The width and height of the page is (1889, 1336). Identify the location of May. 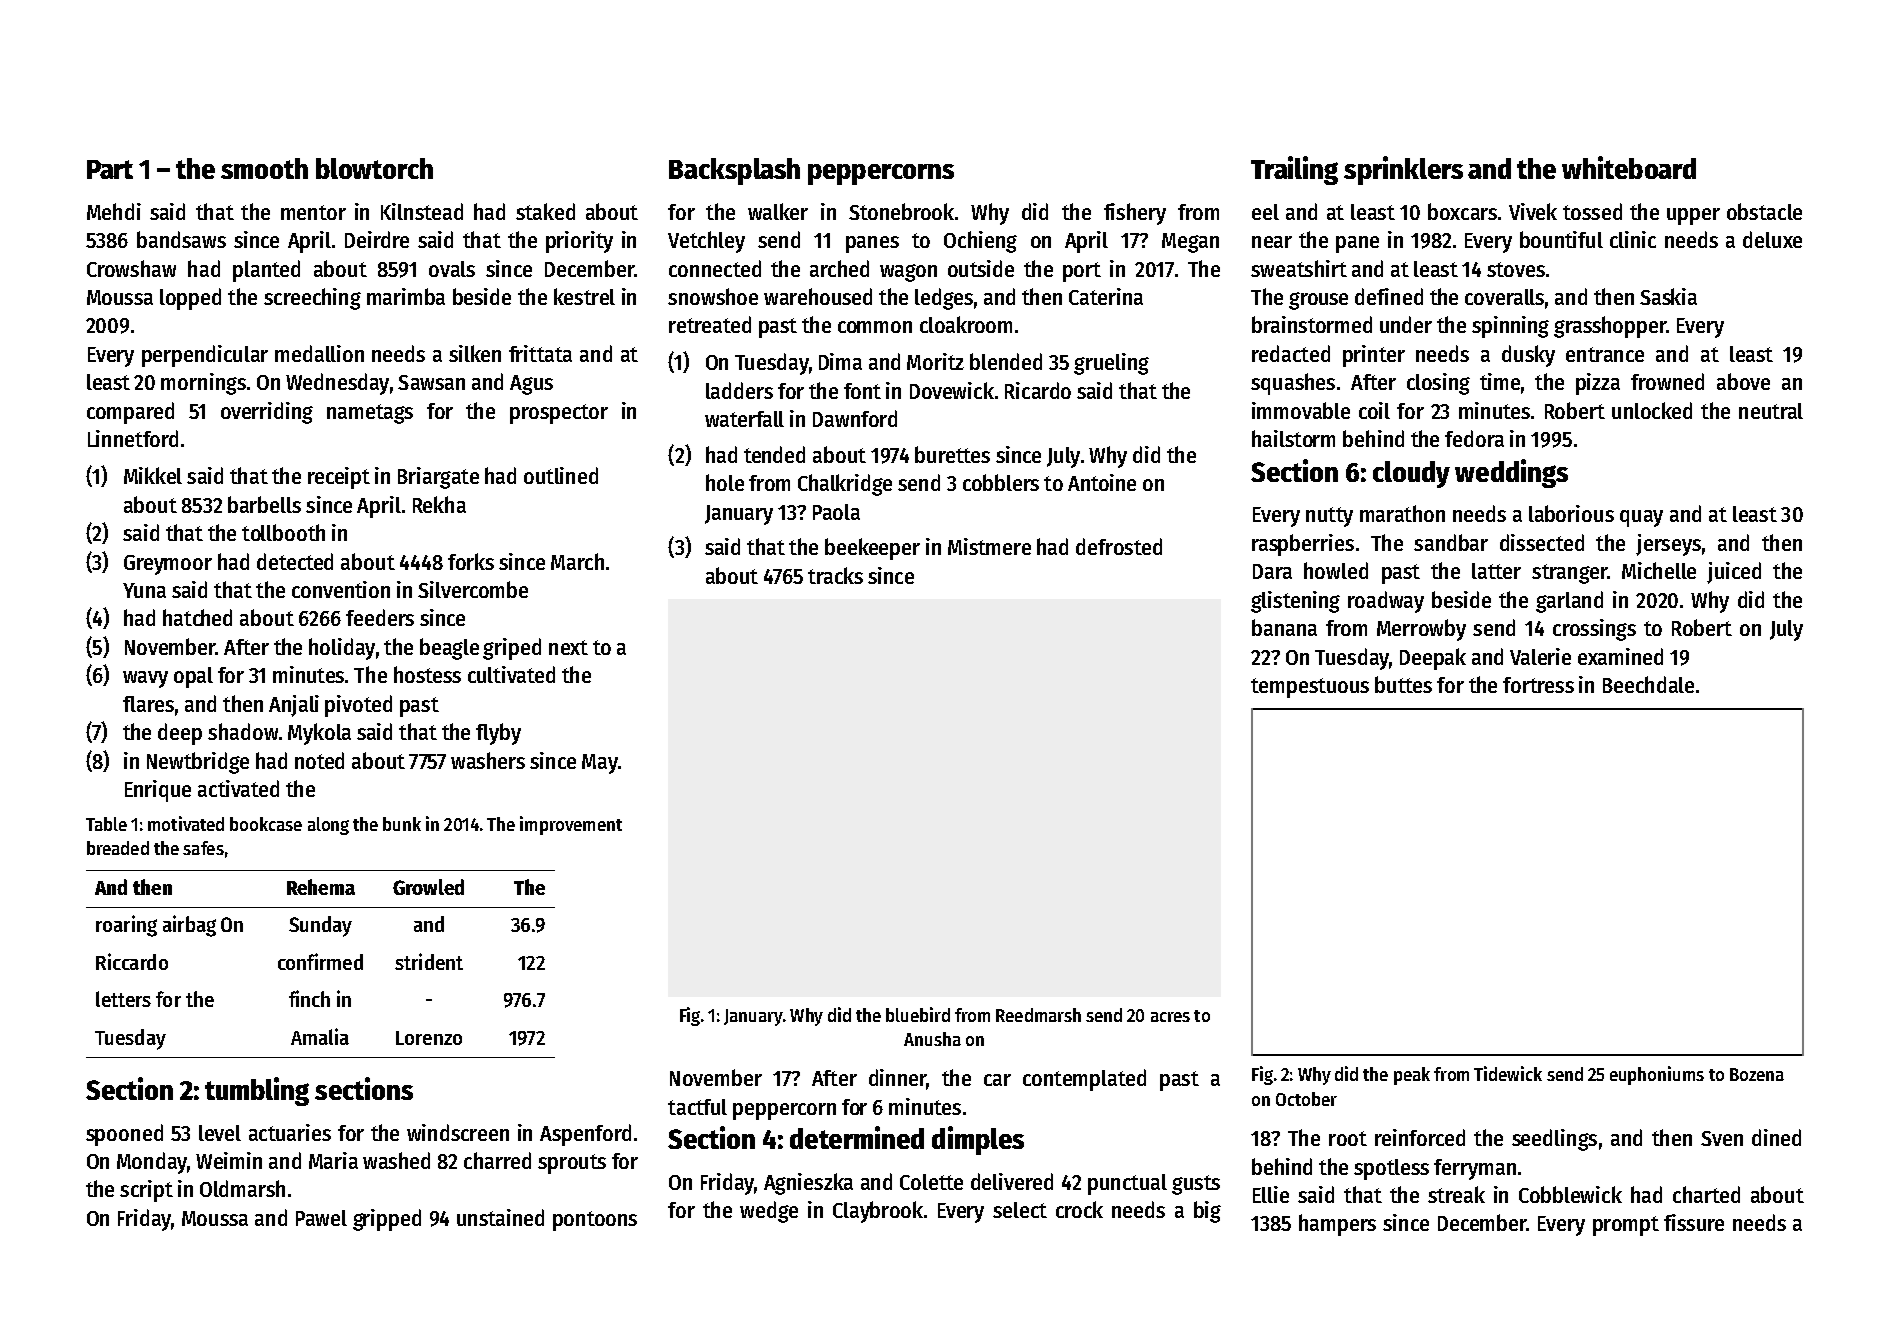
(600, 764).
